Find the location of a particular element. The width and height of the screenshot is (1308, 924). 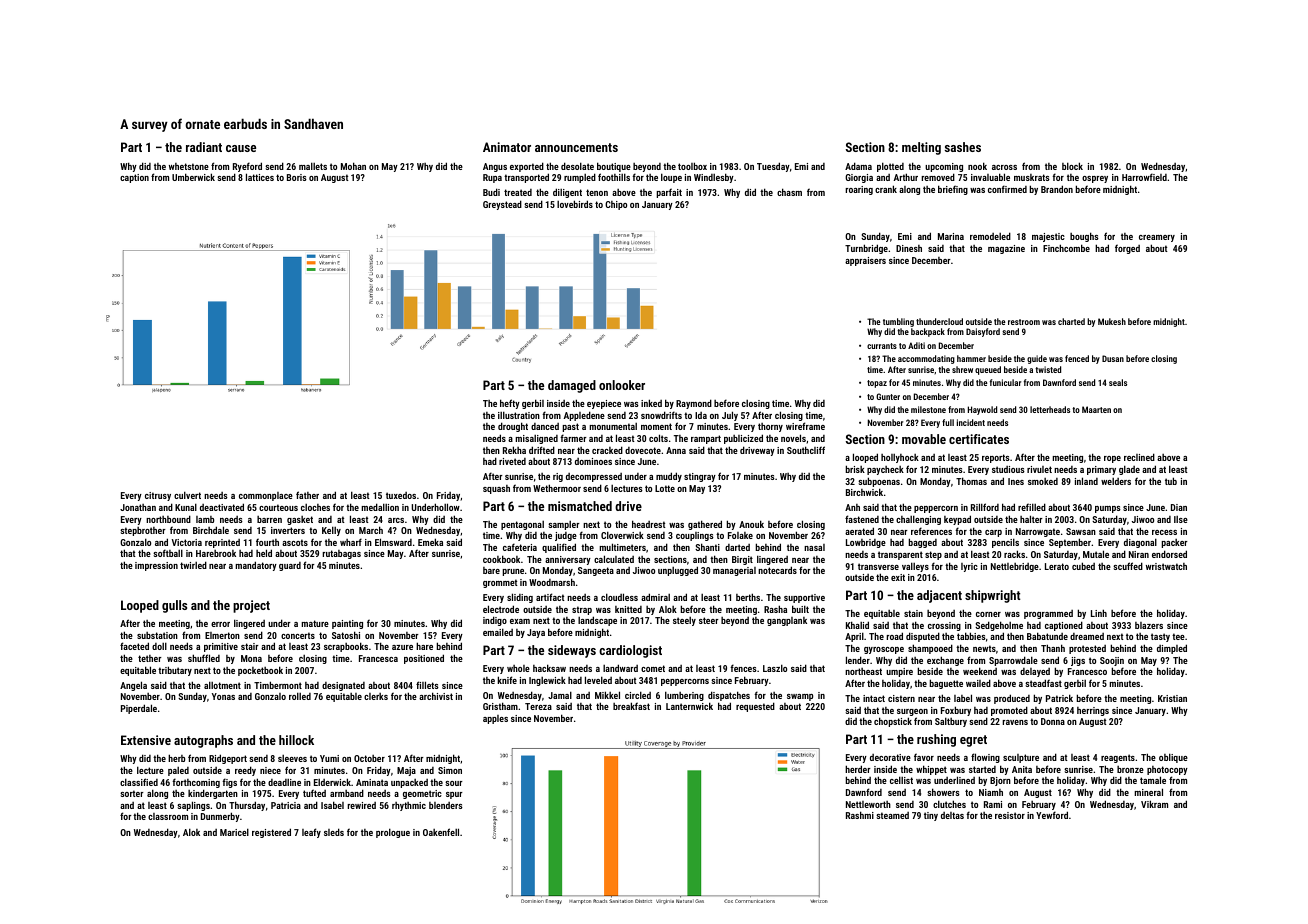

restroom is located at coordinates (1024, 322).
